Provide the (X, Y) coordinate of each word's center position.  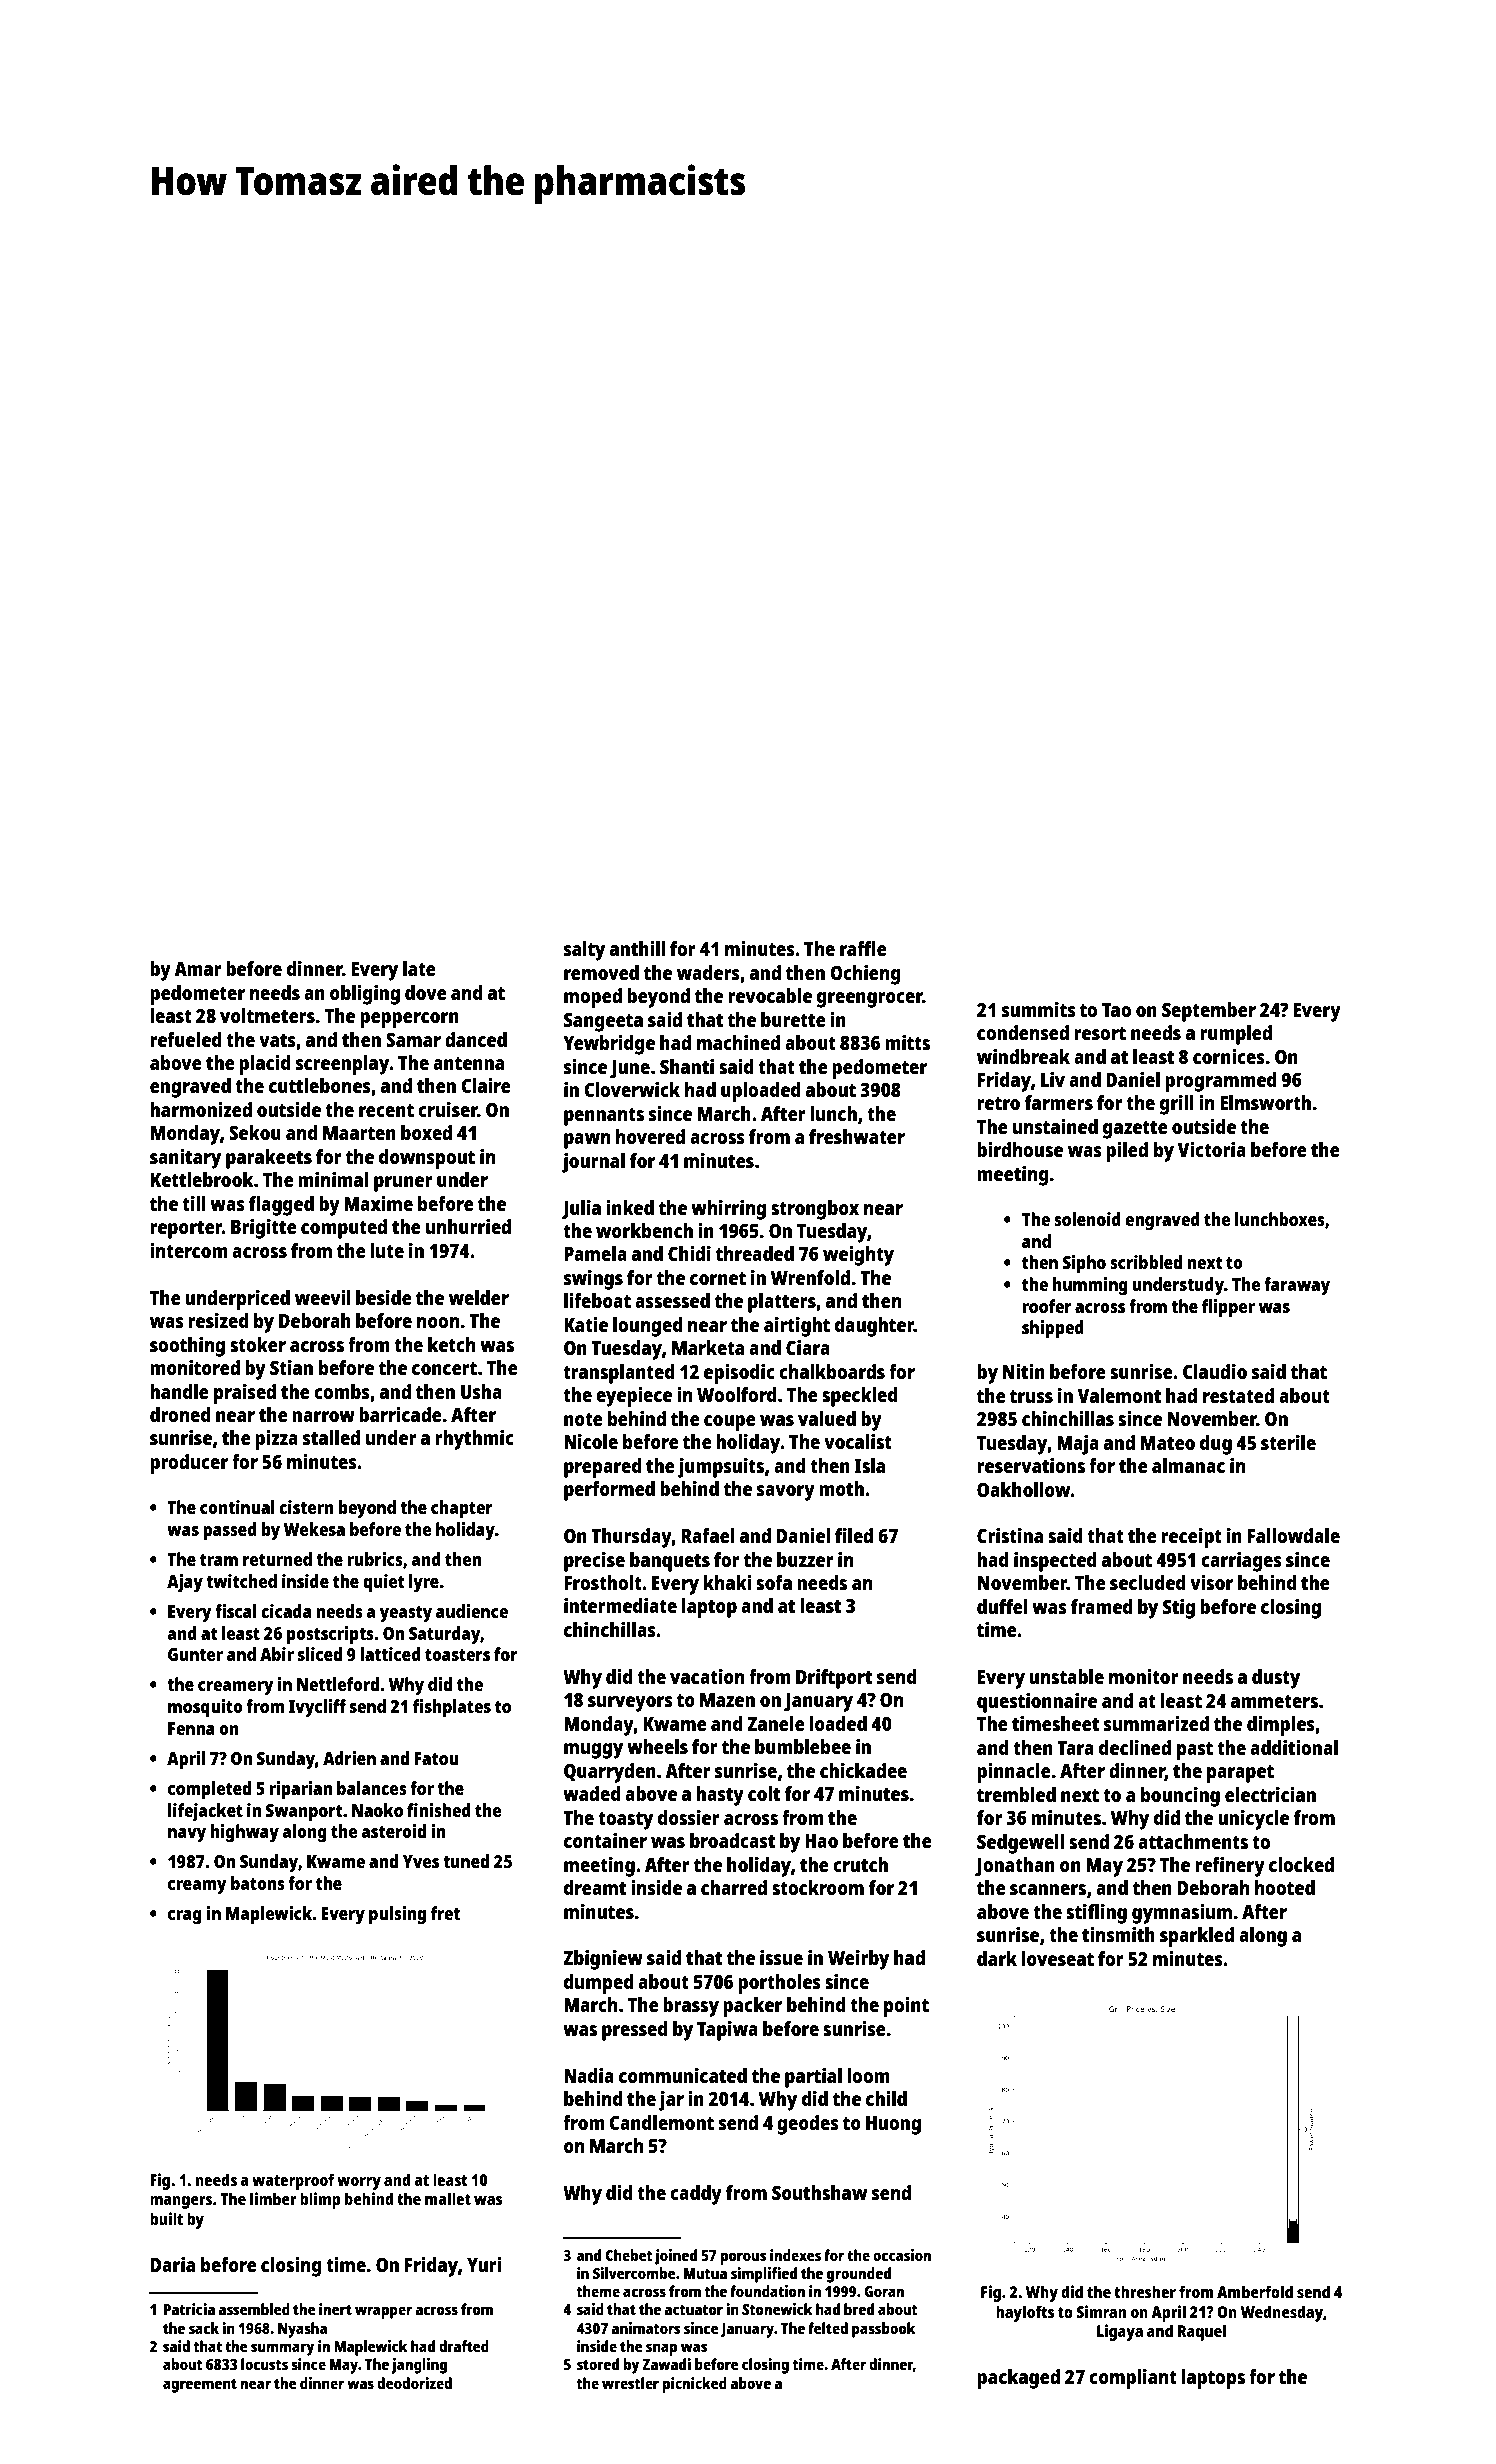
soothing (187, 1347)
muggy (593, 1751)
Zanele (776, 1723)
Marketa (708, 1347)
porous (743, 2258)
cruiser (448, 1109)
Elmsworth (1265, 1102)
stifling (1096, 1913)
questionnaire (1037, 1703)
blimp (320, 2200)
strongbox (815, 1210)
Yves (421, 1861)
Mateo (1168, 1443)
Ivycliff (317, 1708)
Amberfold (1255, 2291)
